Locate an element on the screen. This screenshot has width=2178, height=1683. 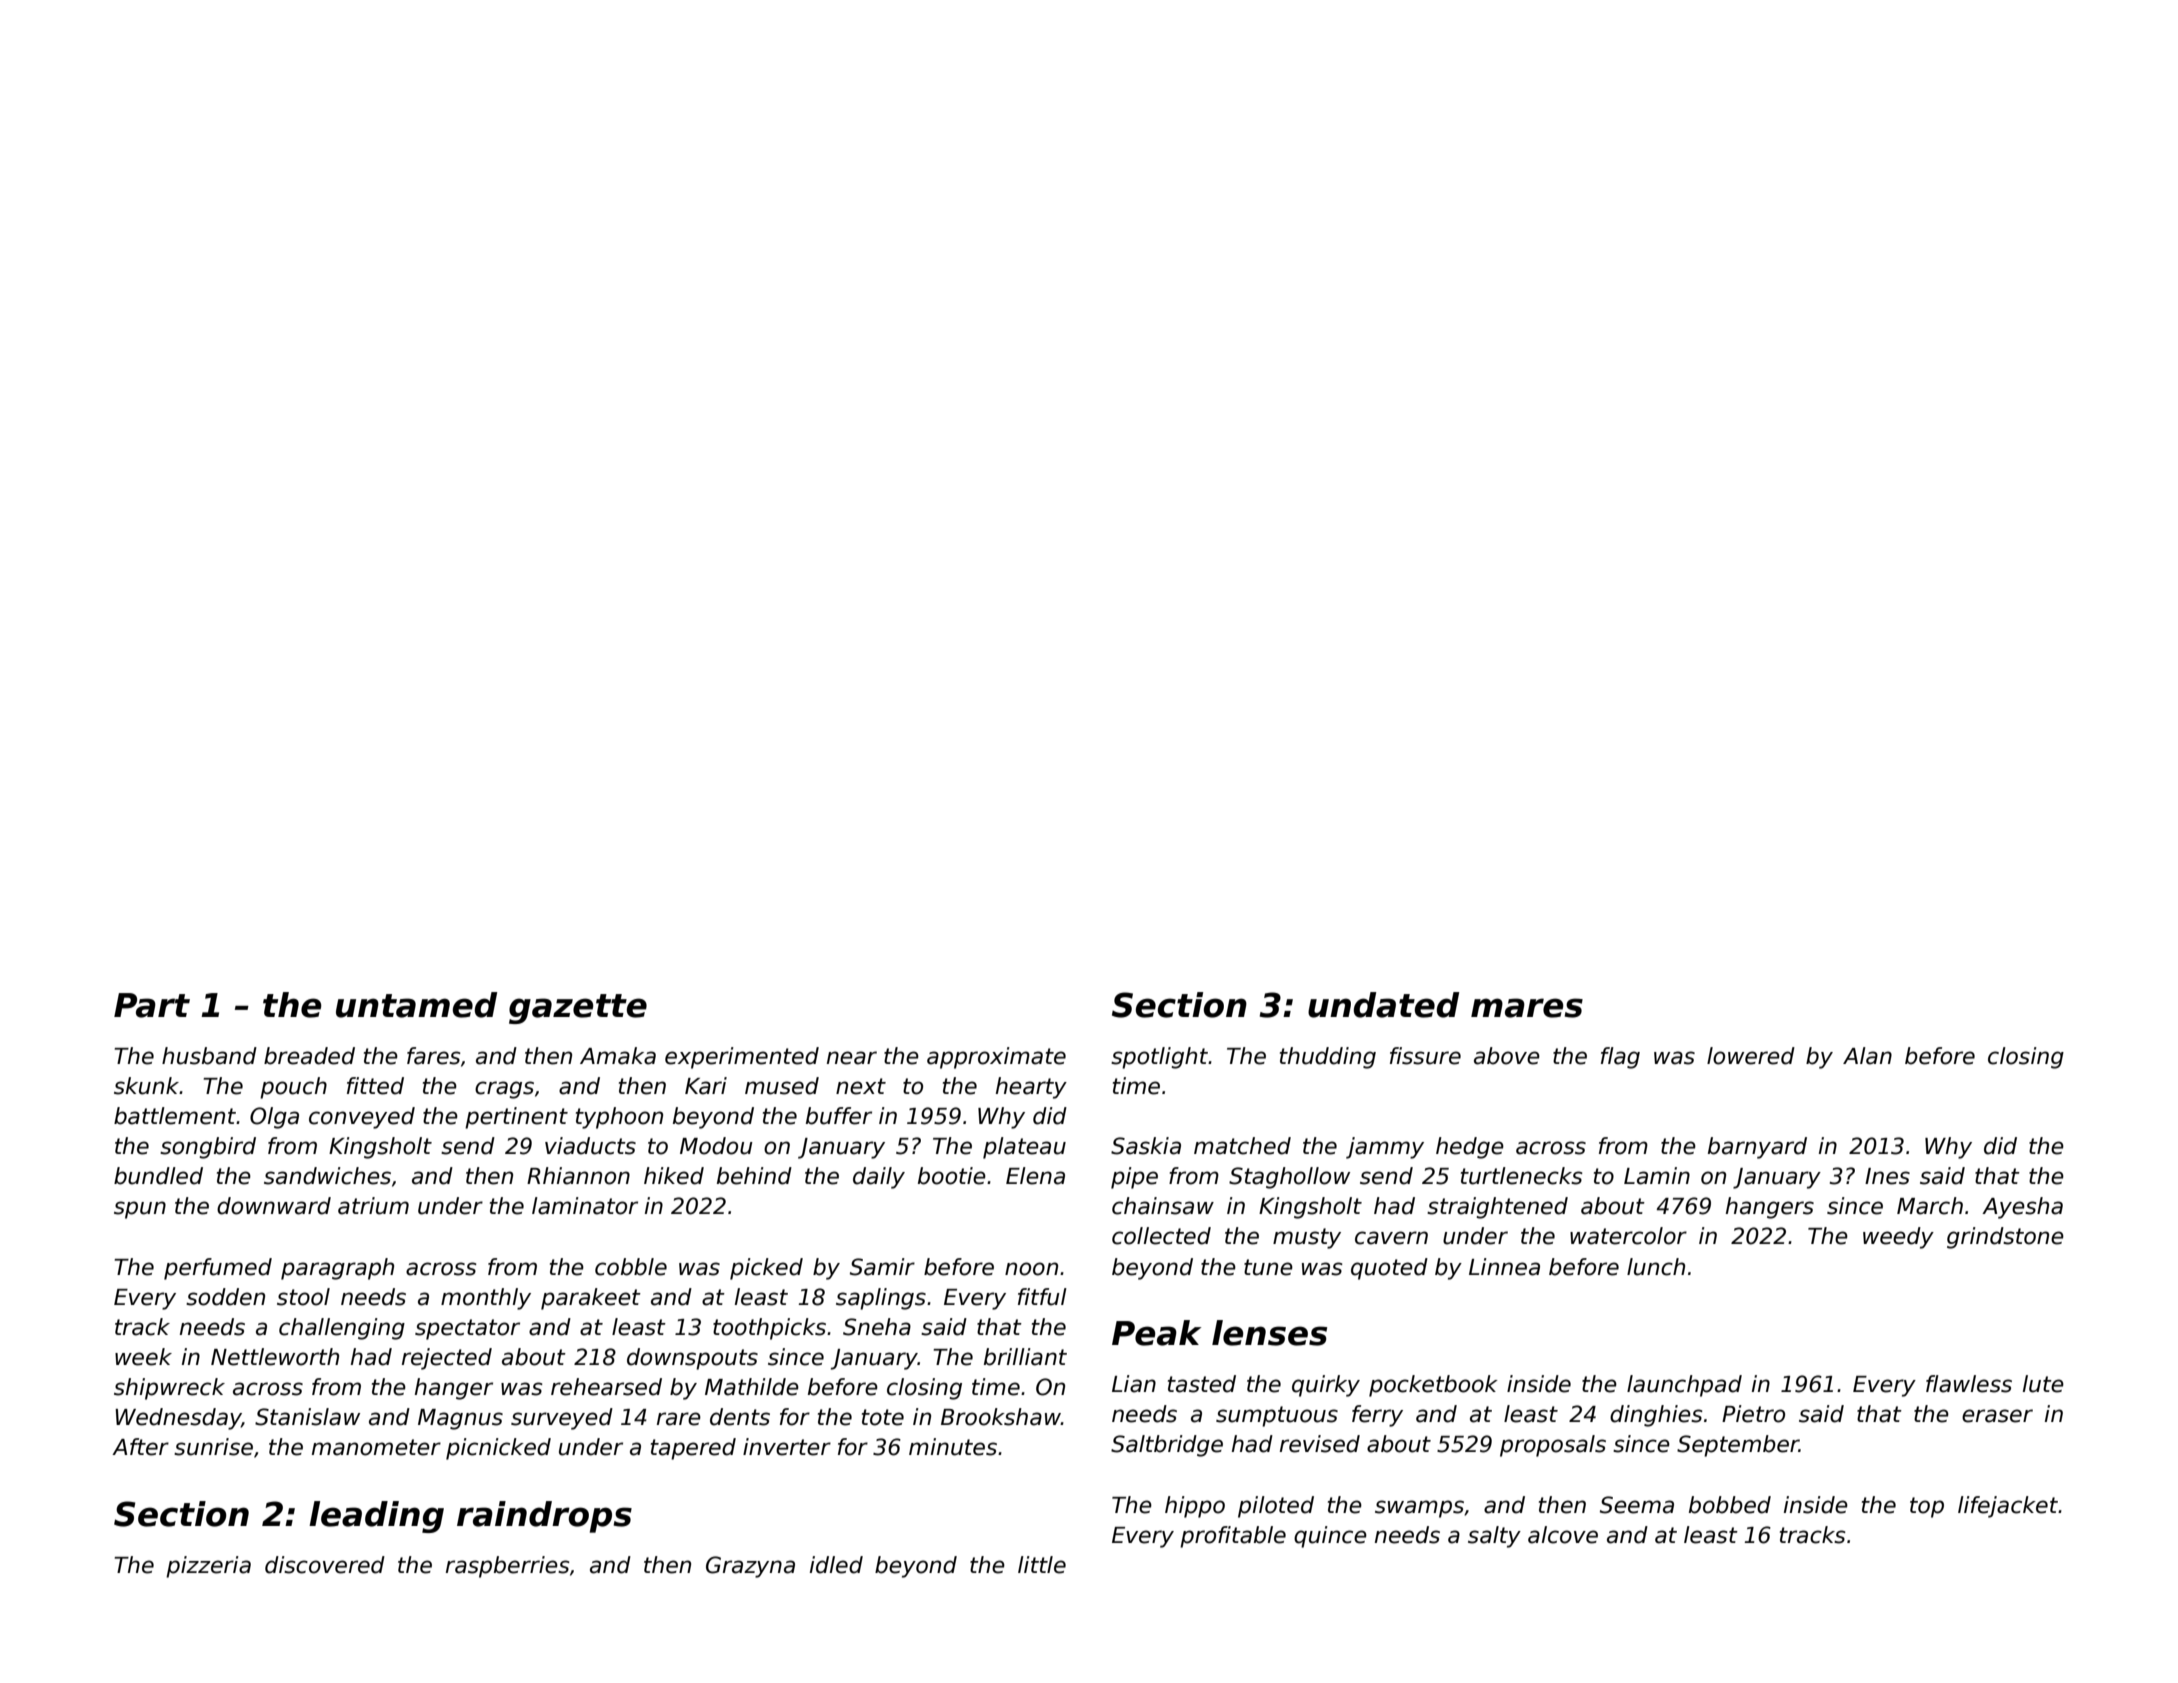
lunch is located at coordinates (1656, 1267).
